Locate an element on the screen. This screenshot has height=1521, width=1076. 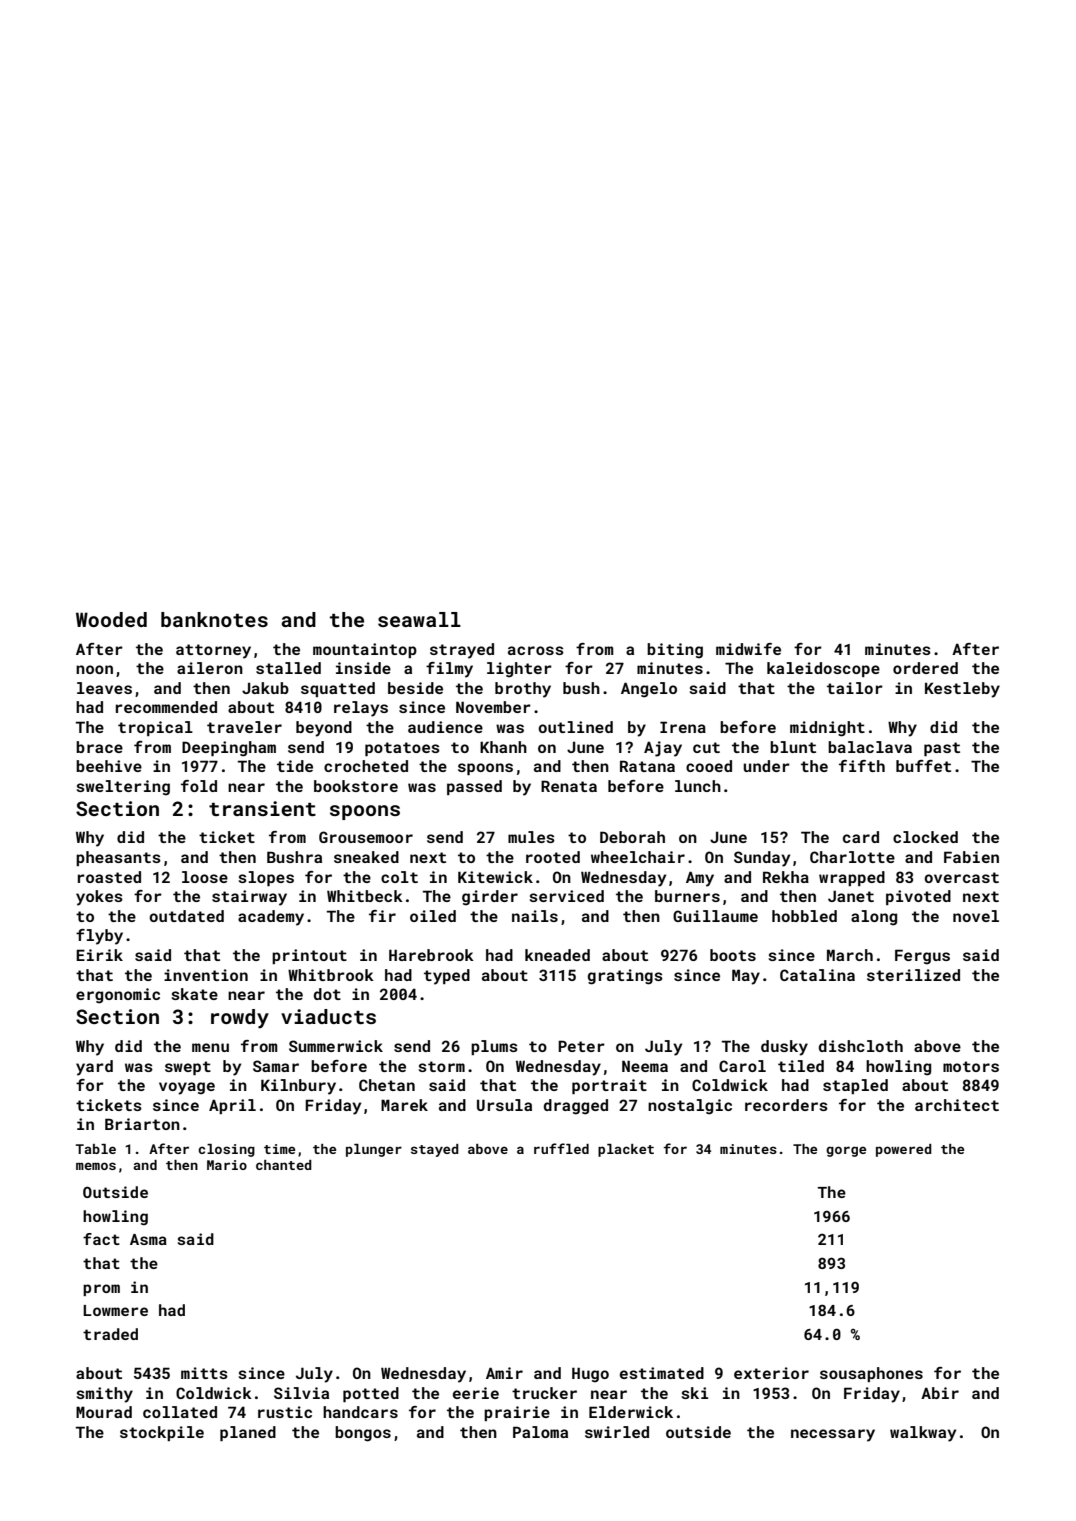
Eirik is located at coordinates (99, 955).
